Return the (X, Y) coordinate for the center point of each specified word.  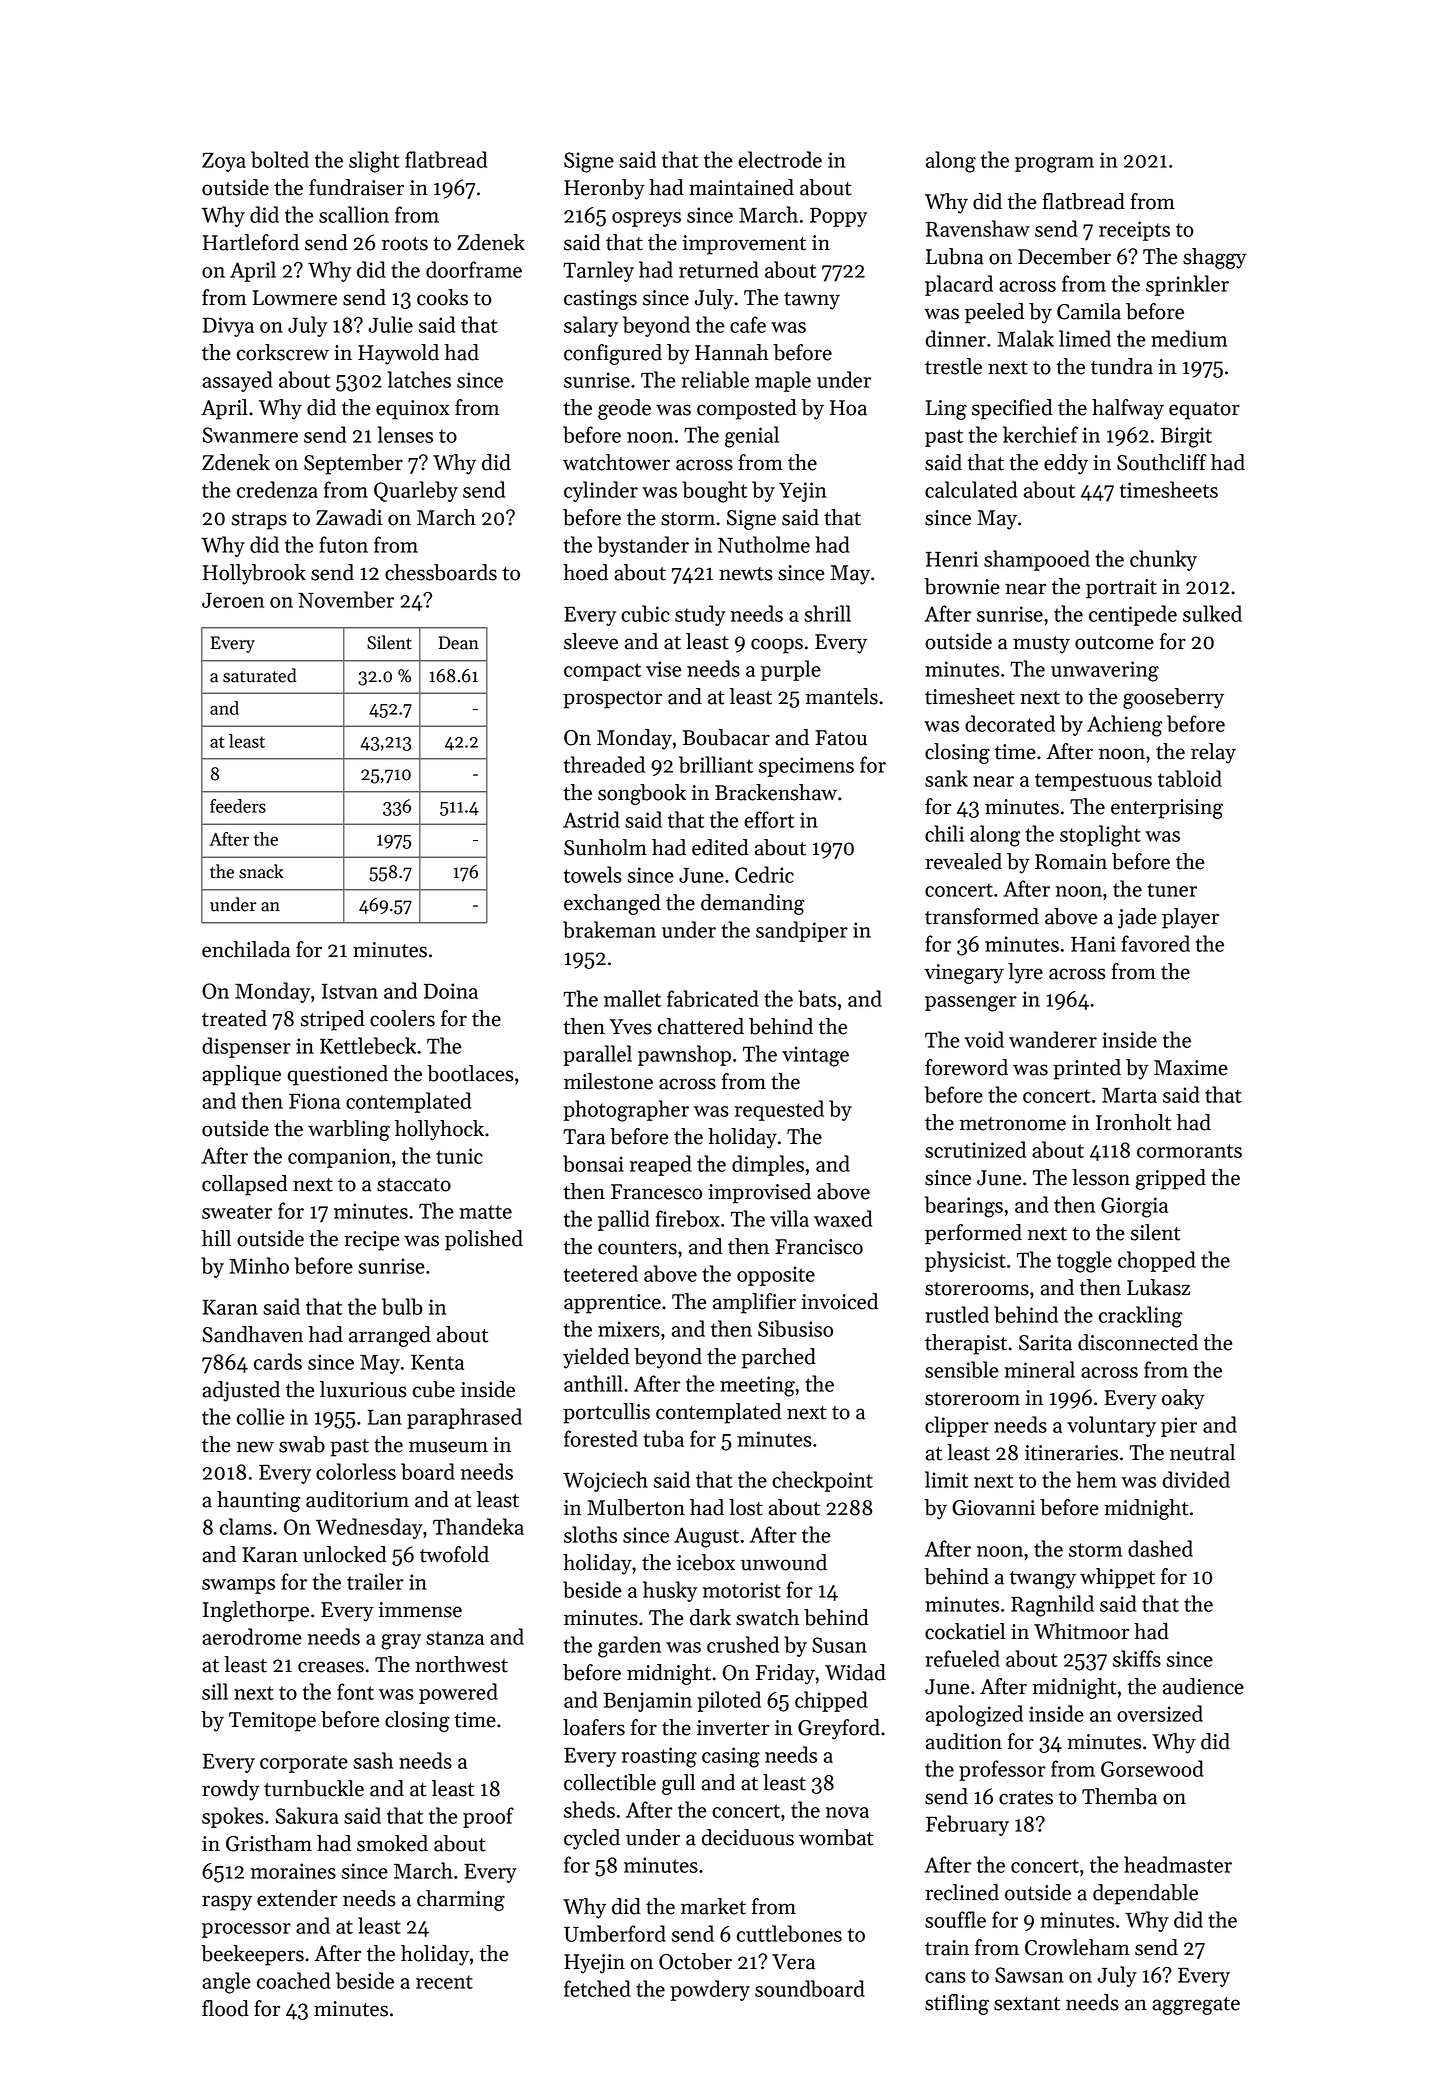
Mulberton (636, 1507)
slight (374, 162)
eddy (1066, 464)
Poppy (838, 217)
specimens (806, 767)
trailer (375, 1581)
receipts (1134, 231)
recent (444, 1982)
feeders (238, 806)
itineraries (1071, 1453)
